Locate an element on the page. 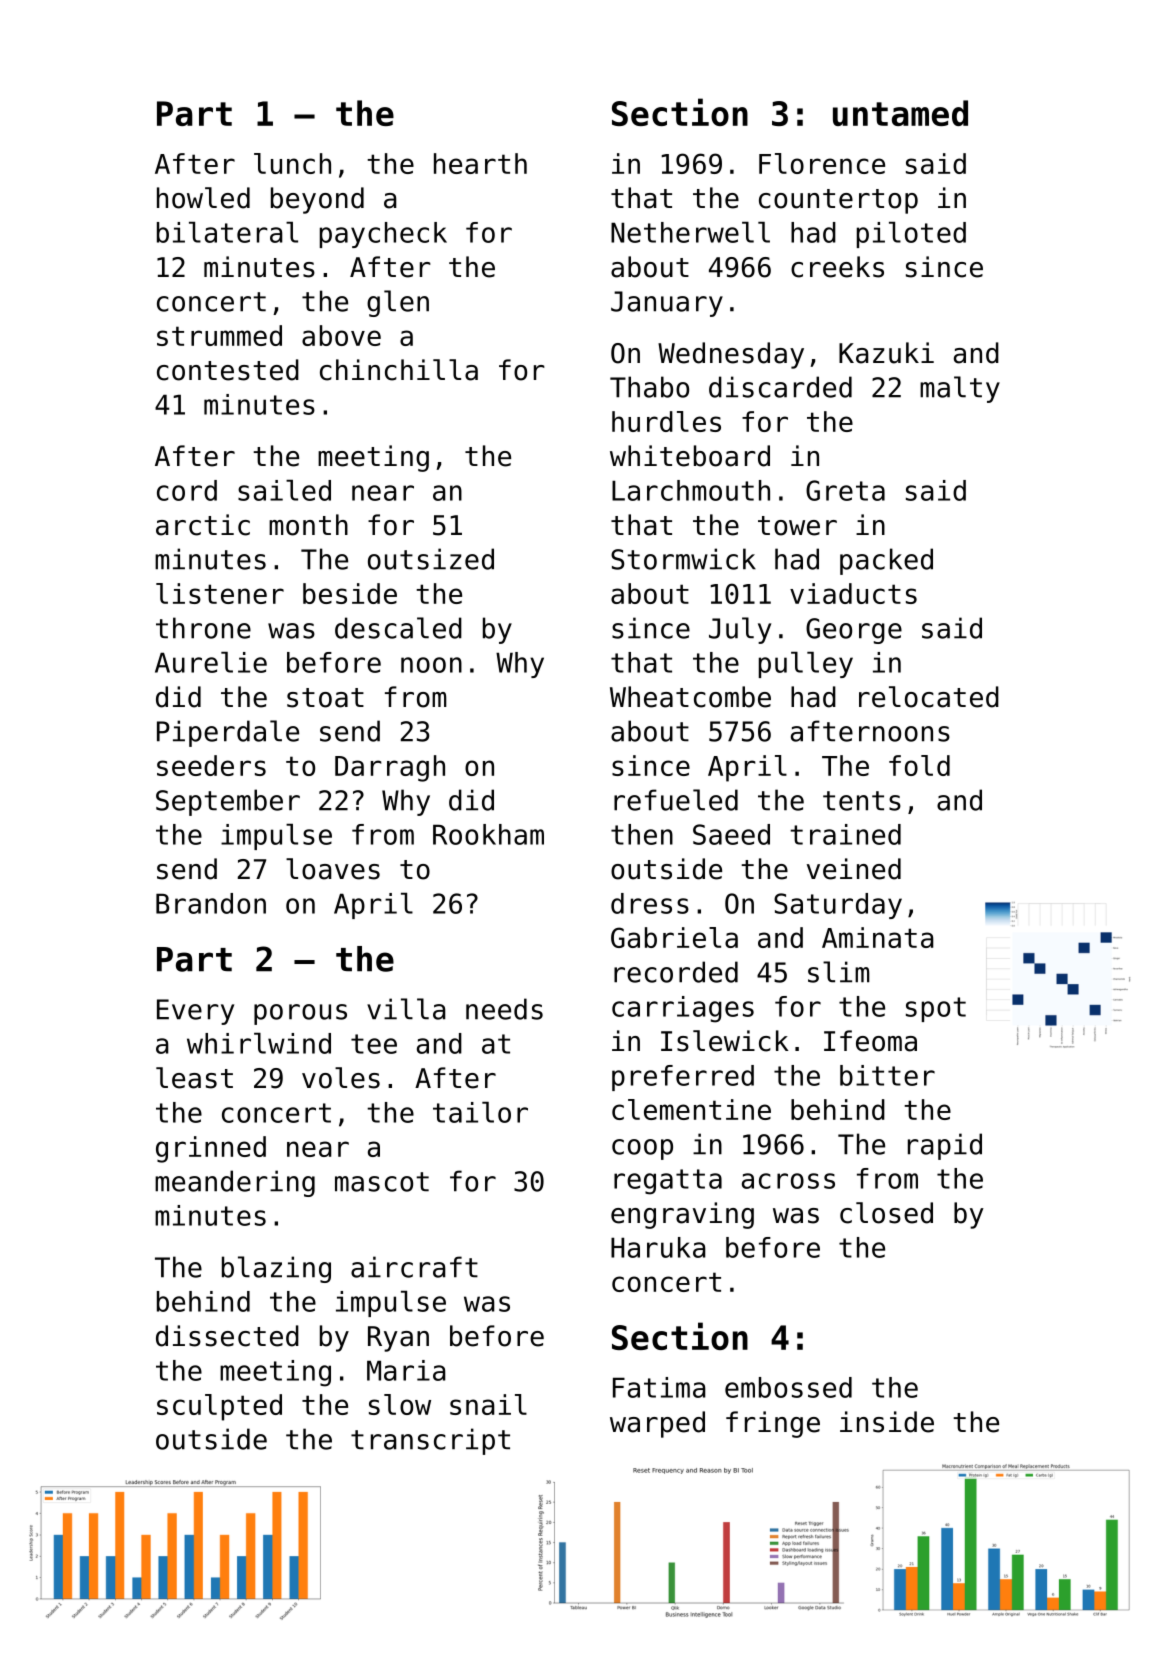  month is located at coordinates (308, 525).
